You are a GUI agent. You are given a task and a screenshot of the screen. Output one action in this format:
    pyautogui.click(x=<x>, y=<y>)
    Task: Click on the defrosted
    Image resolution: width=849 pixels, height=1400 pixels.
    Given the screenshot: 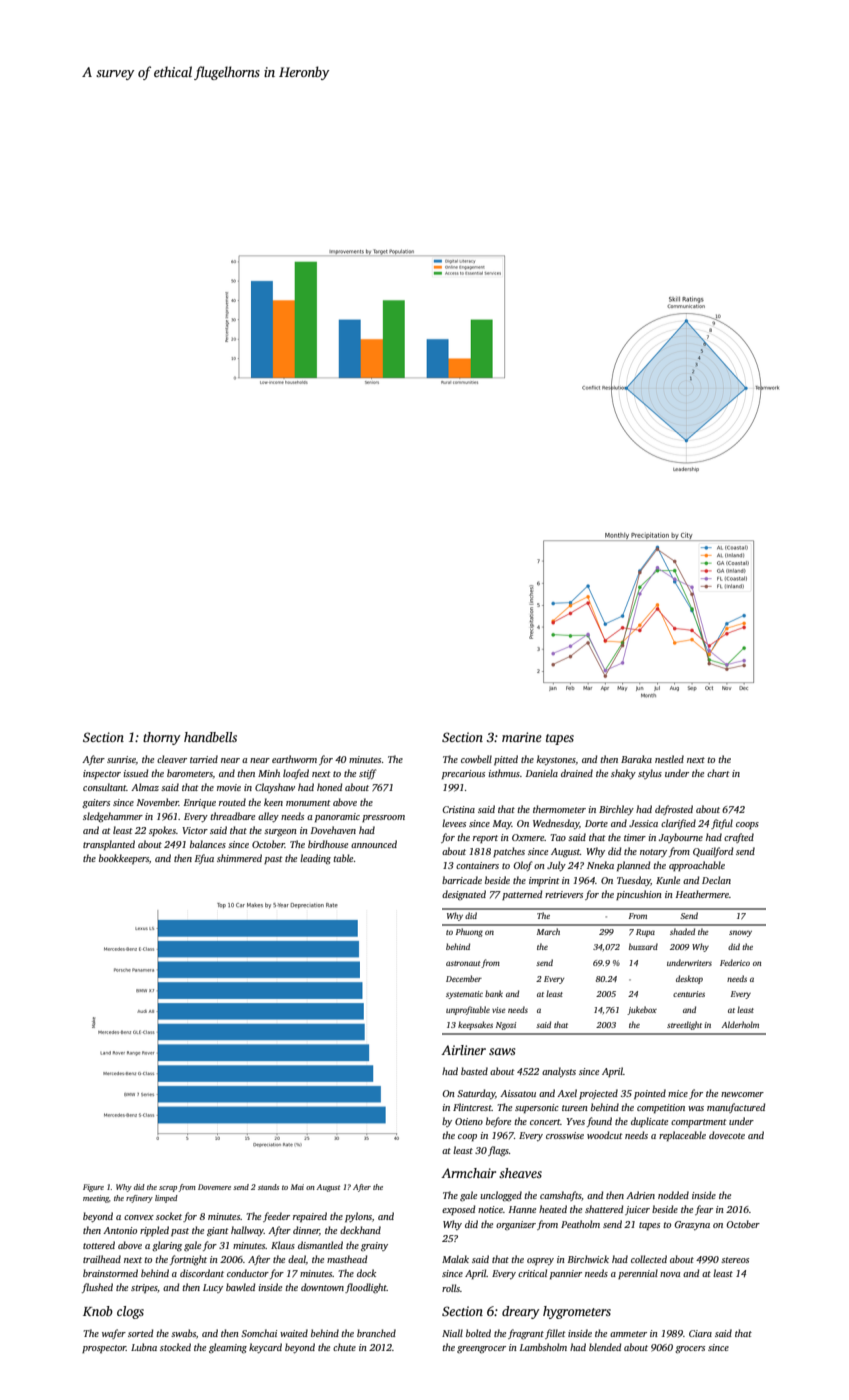 What is the action you would take?
    pyautogui.click(x=674, y=810)
